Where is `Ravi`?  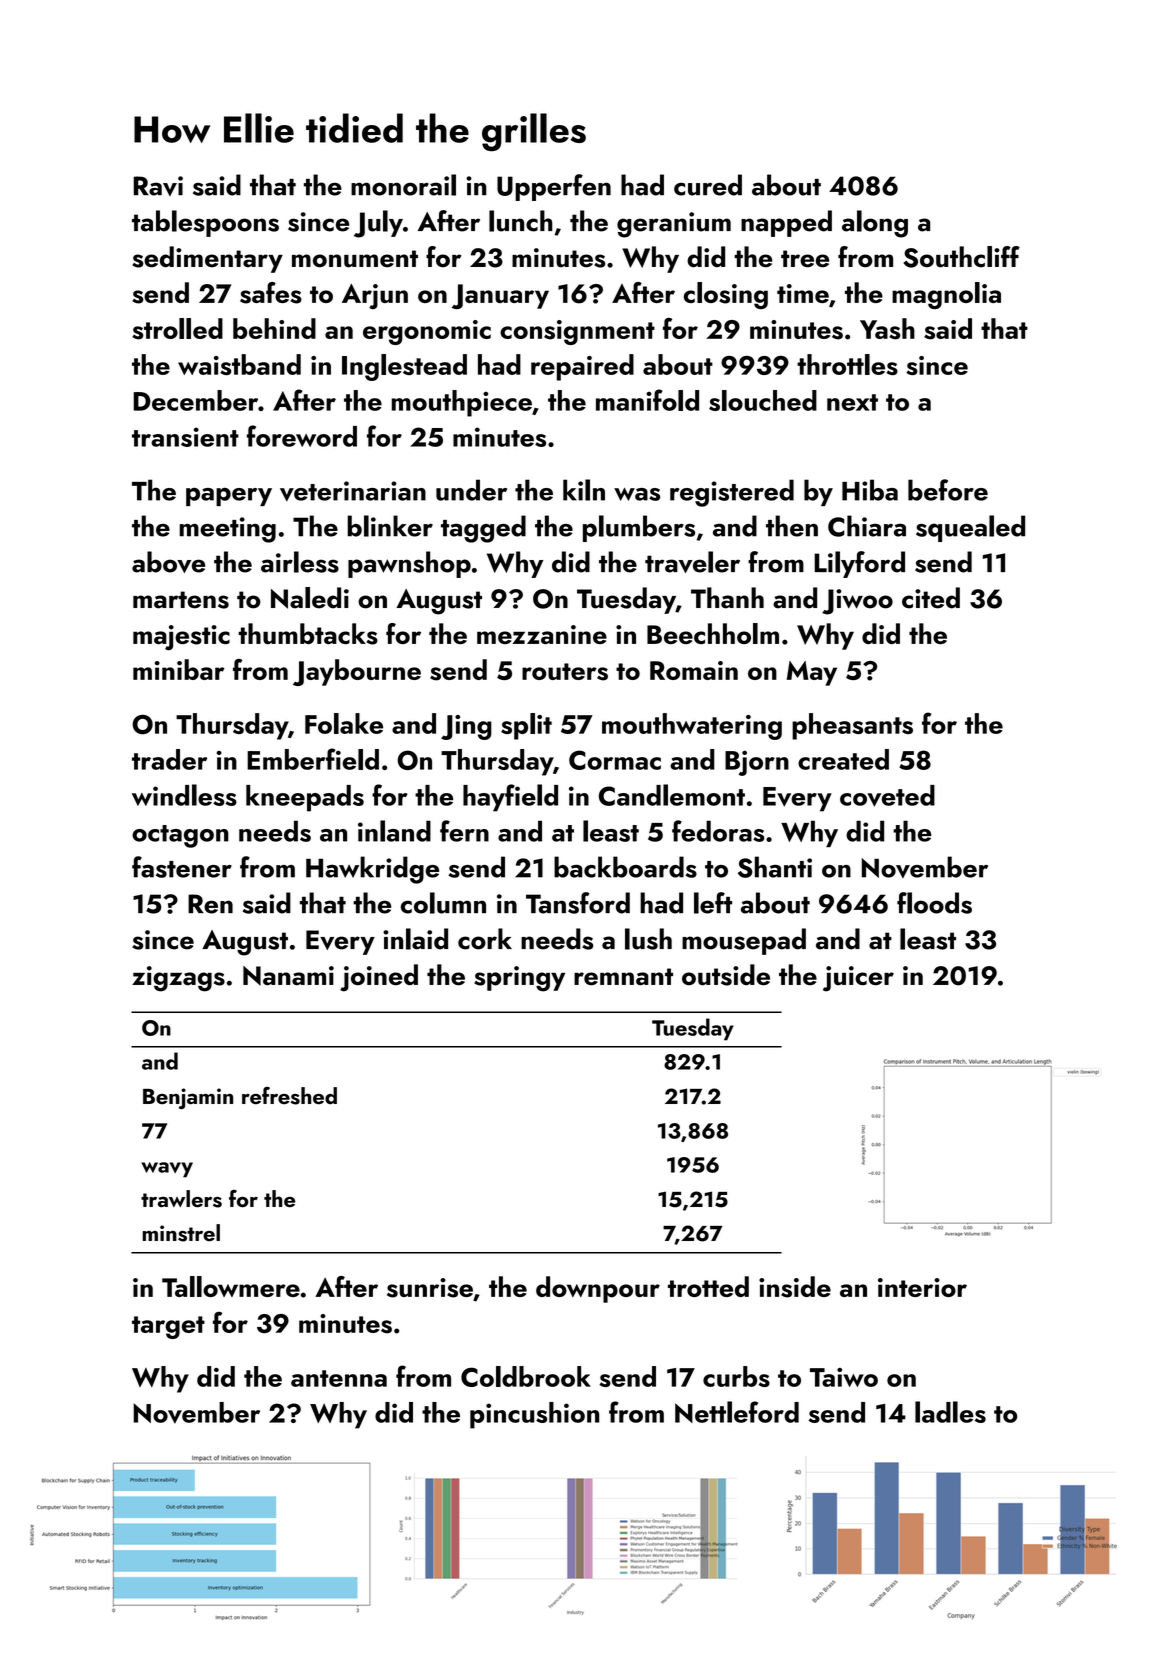
Ravi is located at coordinates (158, 186).
